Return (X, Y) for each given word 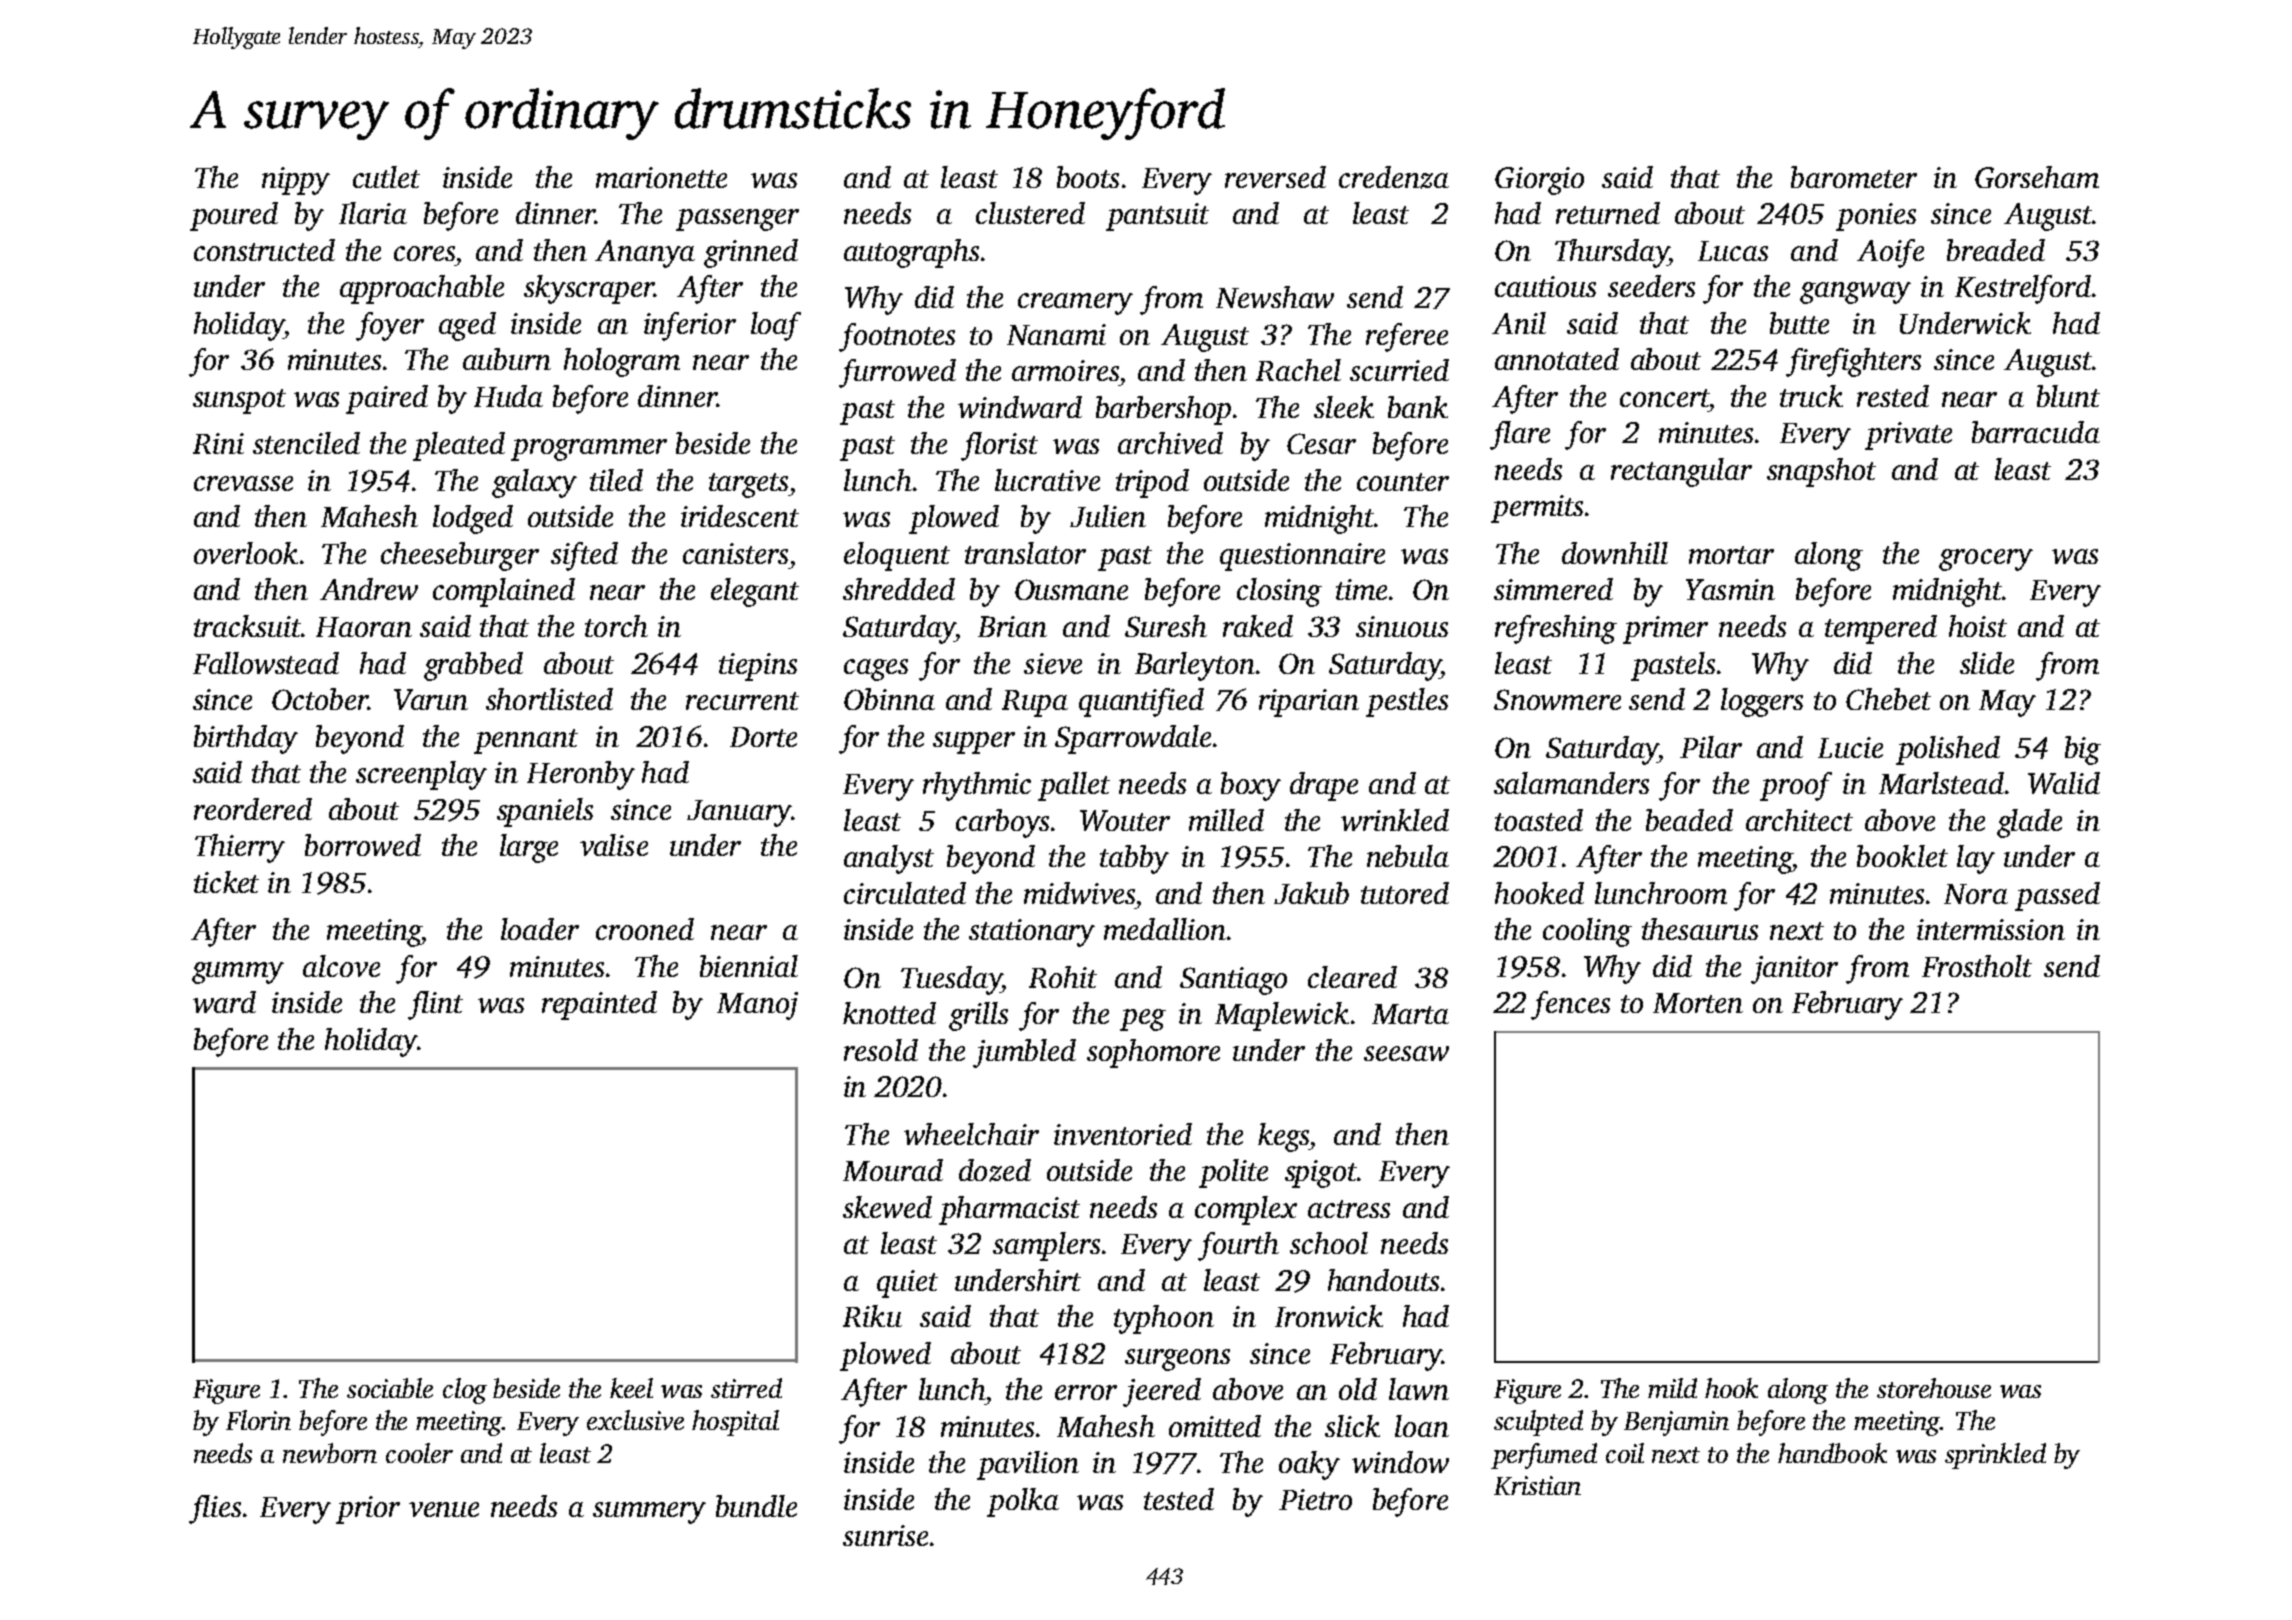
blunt (2068, 396)
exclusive (635, 1420)
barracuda (2036, 432)
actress (1349, 1209)
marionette (661, 177)
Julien (1108, 516)
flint (435, 1005)
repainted (599, 1005)
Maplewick (1282, 1016)
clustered (1030, 213)
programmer (589, 450)
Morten (1698, 1003)
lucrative (1047, 480)
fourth (1238, 1246)
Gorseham (2037, 177)
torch (616, 626)
